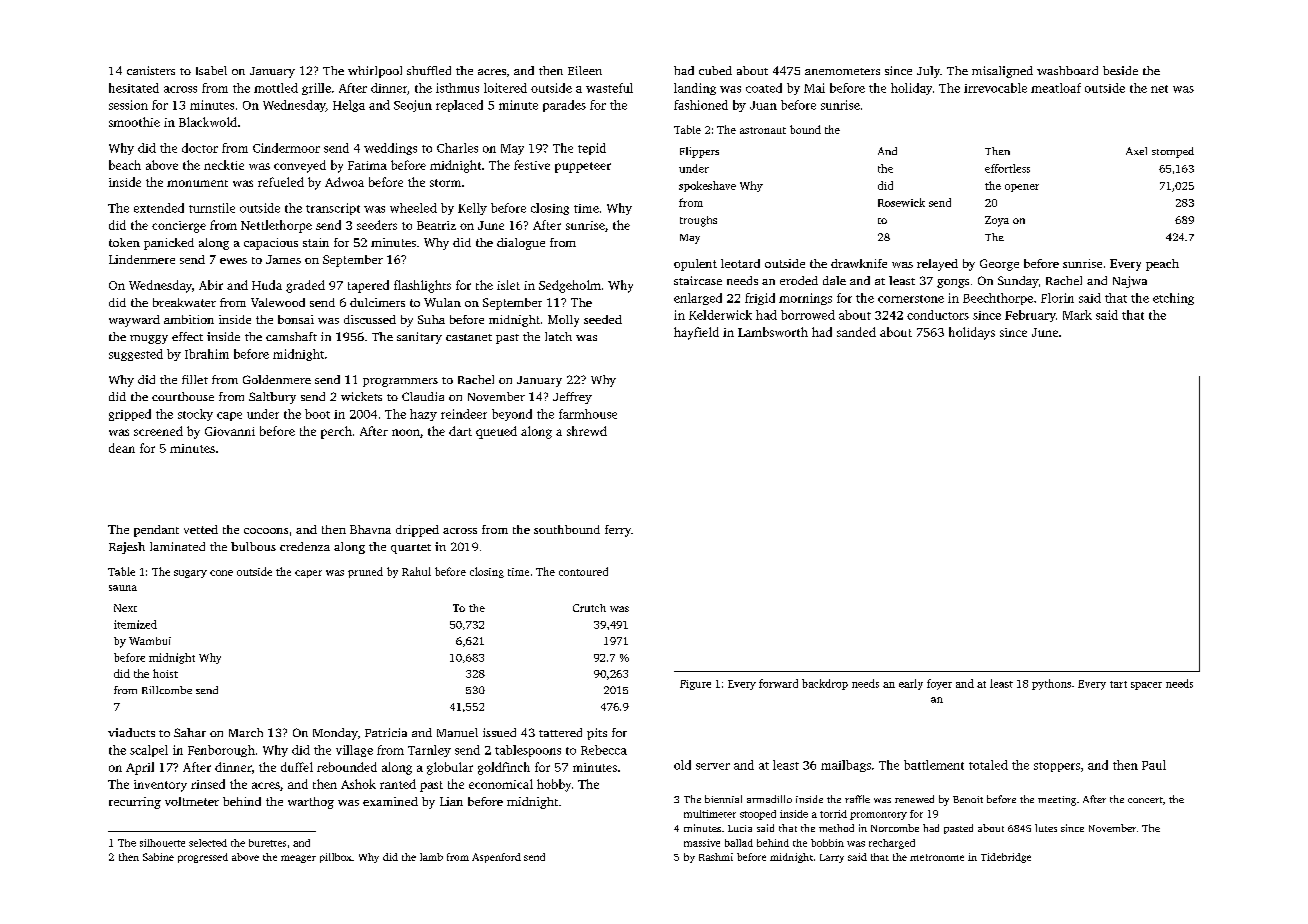 The image size is (1308, 924). What do you see at coordinates (1118, 684) in the screenshot?
I see `tart` at bounding box center [1118, 684].
